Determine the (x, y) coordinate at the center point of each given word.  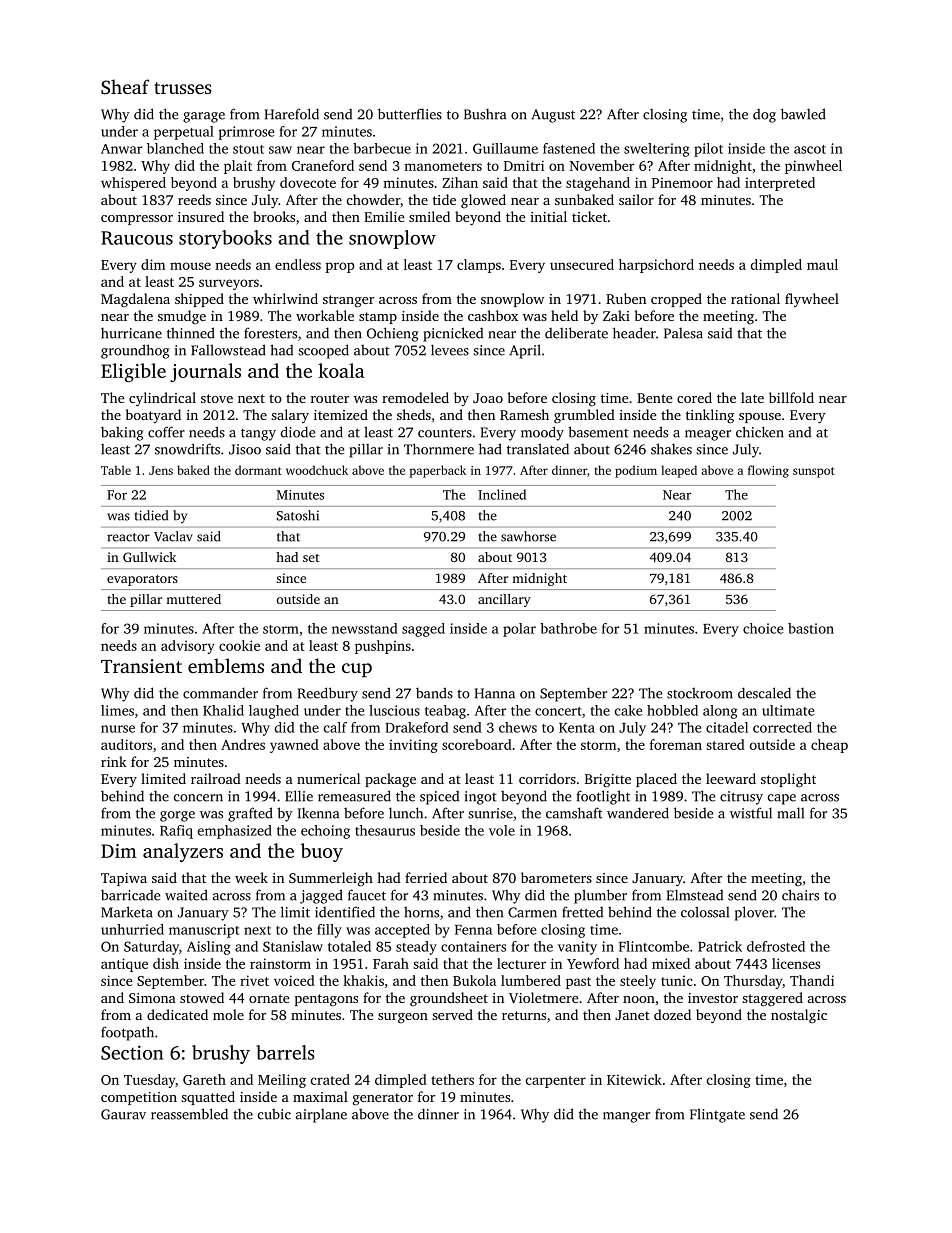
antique (124, 965)
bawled (803, 114)
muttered (193, 599)
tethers (452, 1079)
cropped (676, 300)
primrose (246, 133)
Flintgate (717, 1115)
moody (542, 433)
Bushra (485, 114)
